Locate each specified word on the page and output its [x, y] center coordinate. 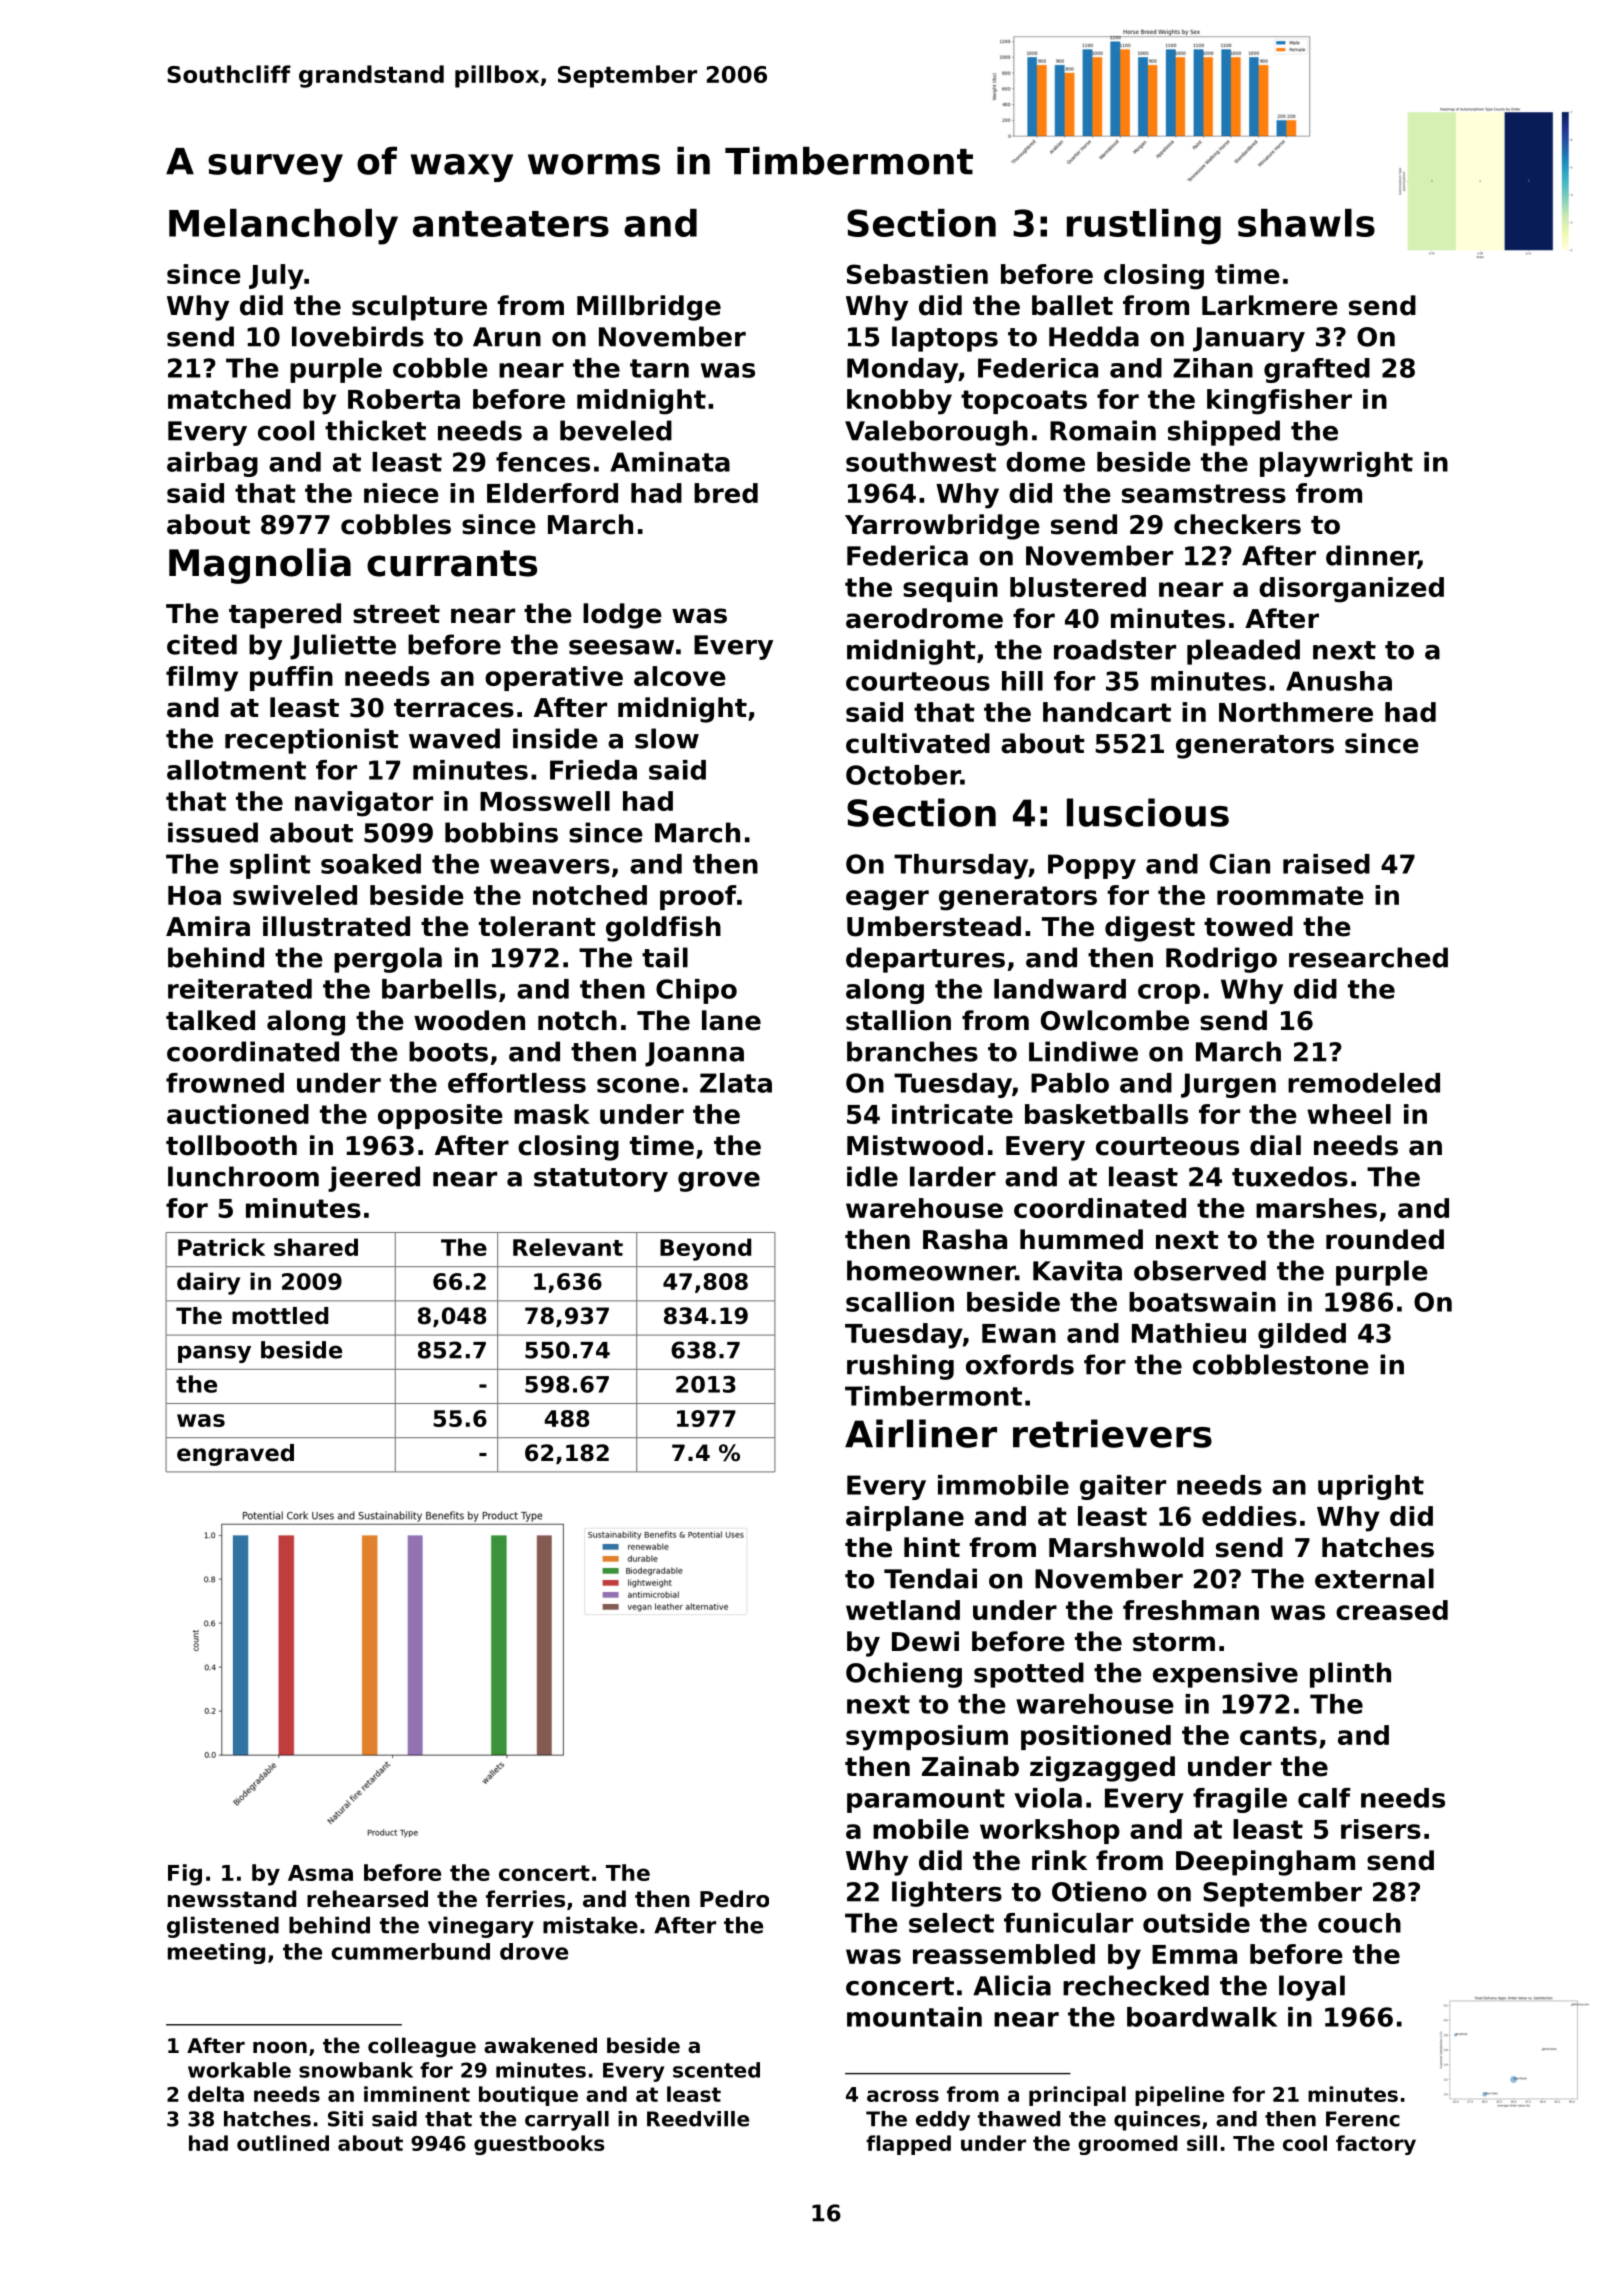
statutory [601, 1180]
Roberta [404, 399]
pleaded [1243, 652]
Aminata [670, 462]
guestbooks [539, 2145]
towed [1248, 926]
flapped [908, 2145]
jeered [374, 1179]
